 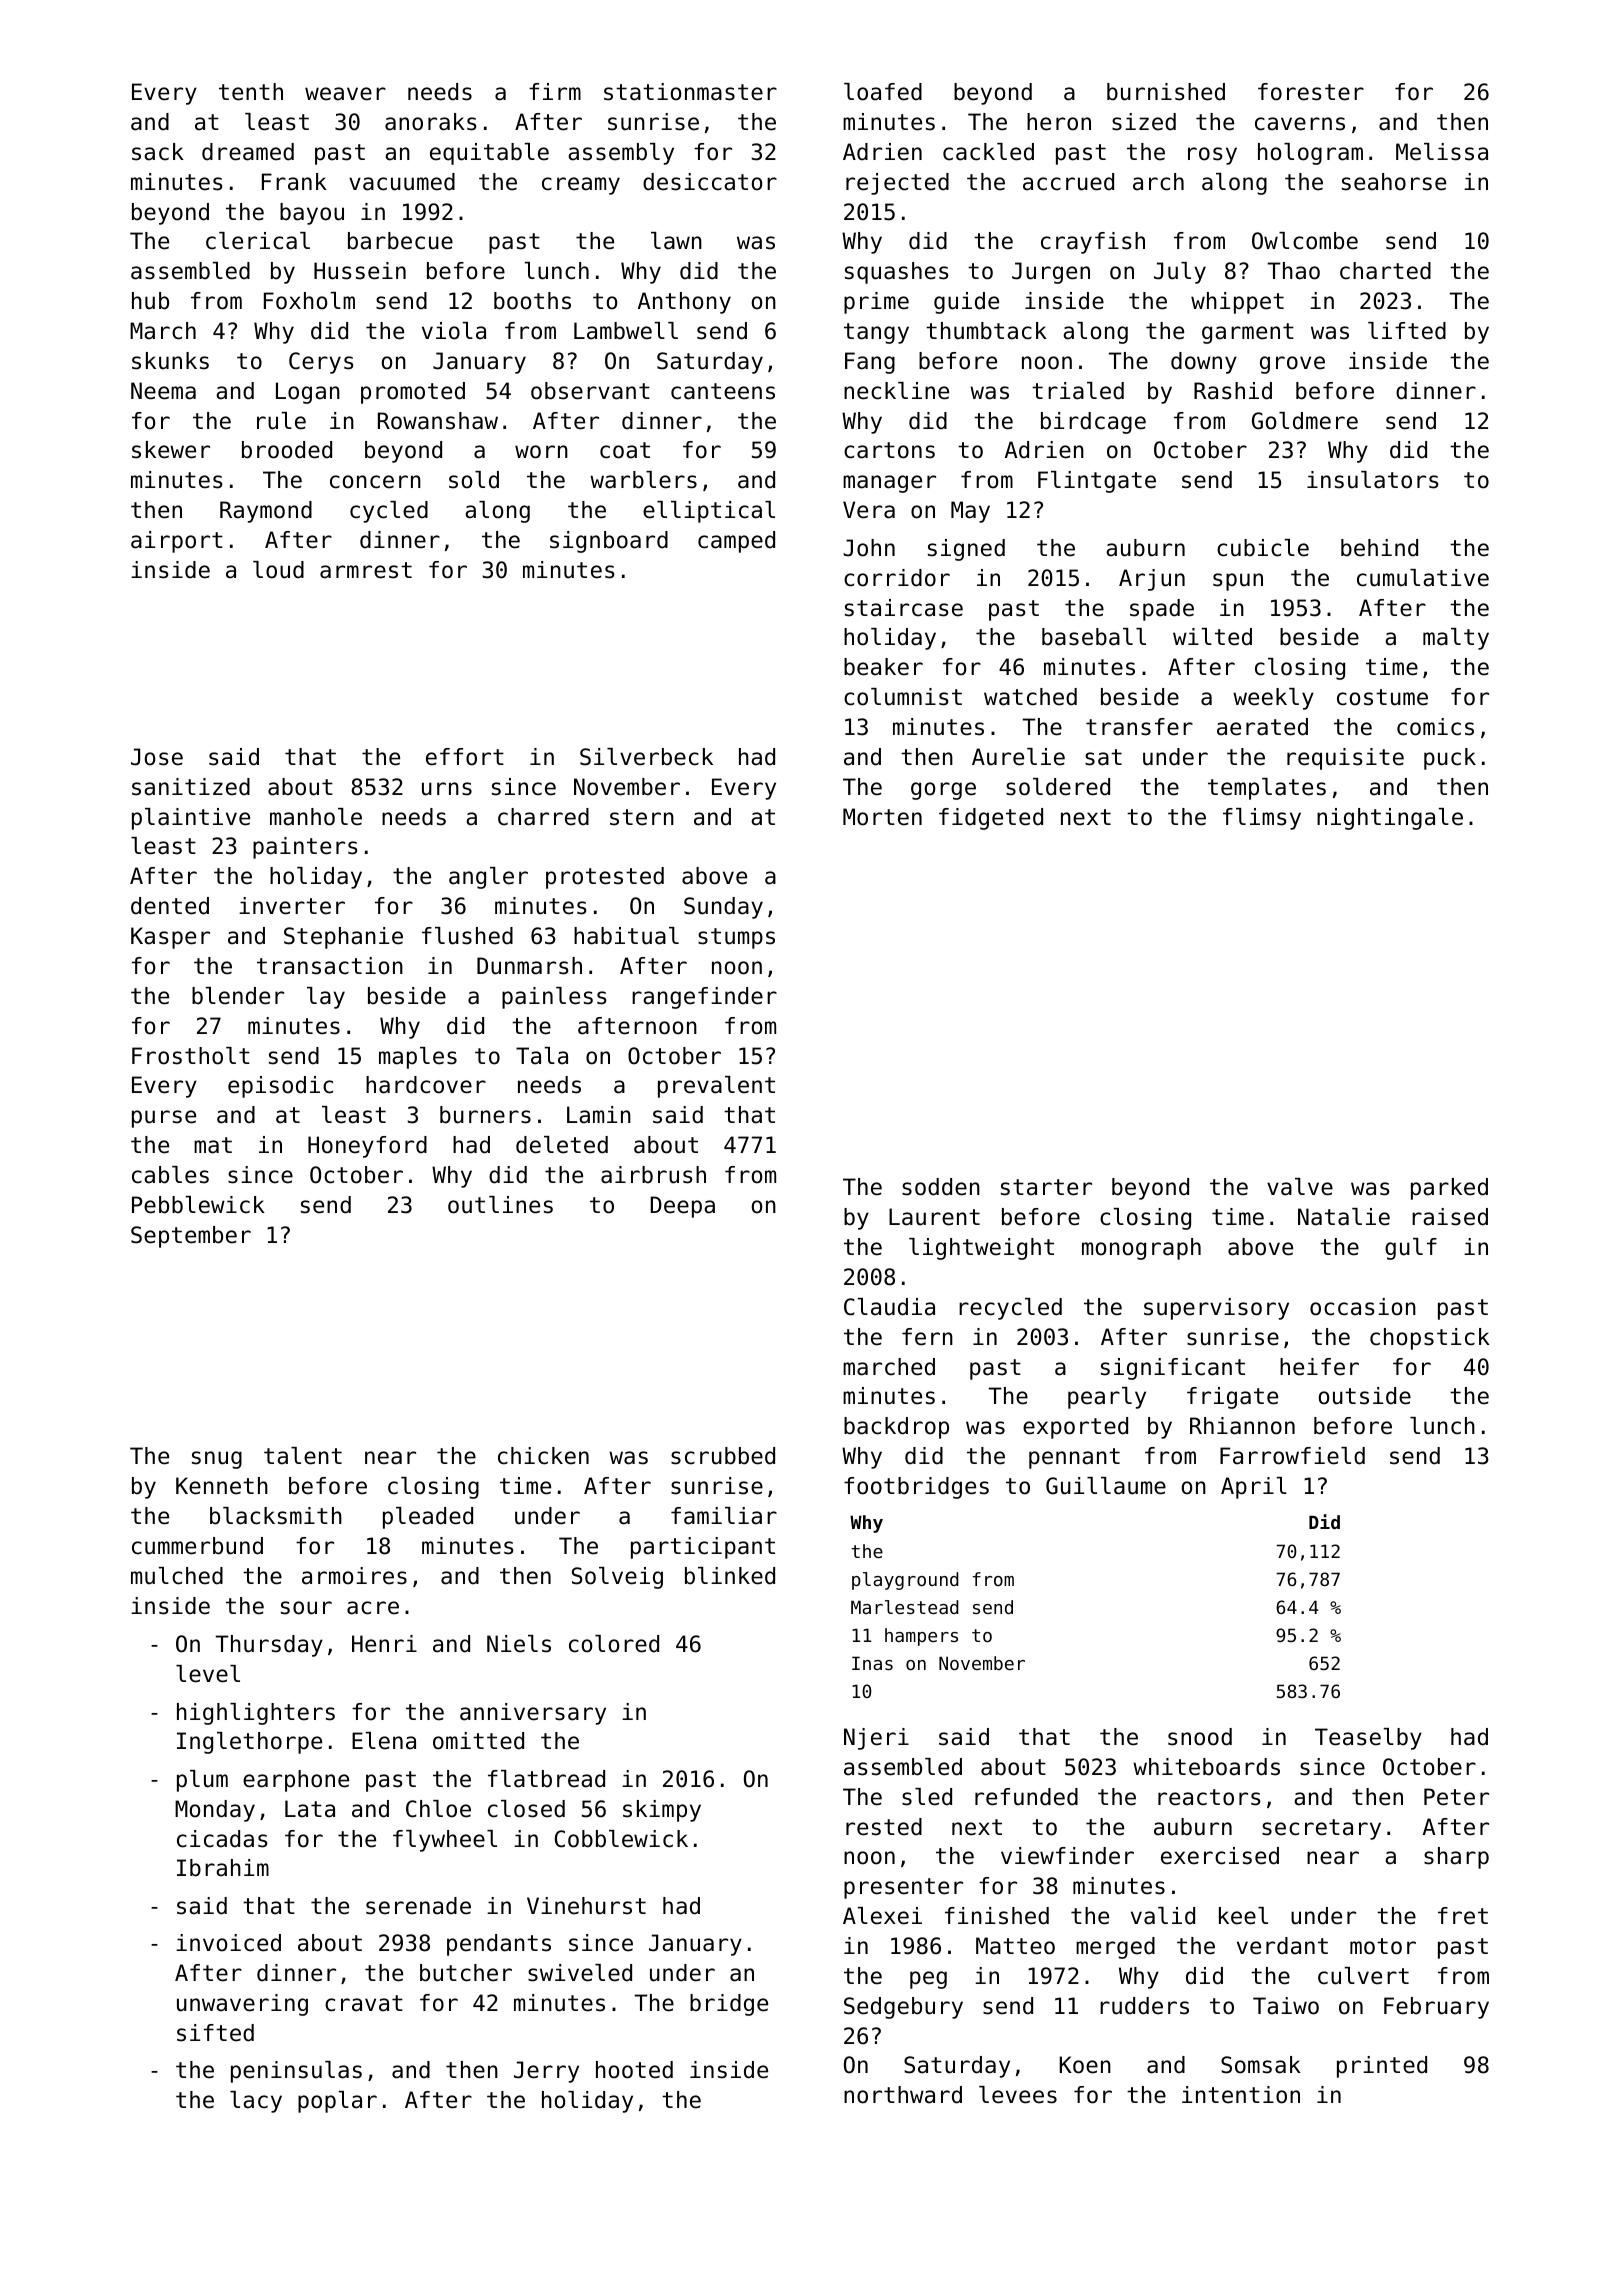 I want to click on forester, so click(x=1311, y=92).
